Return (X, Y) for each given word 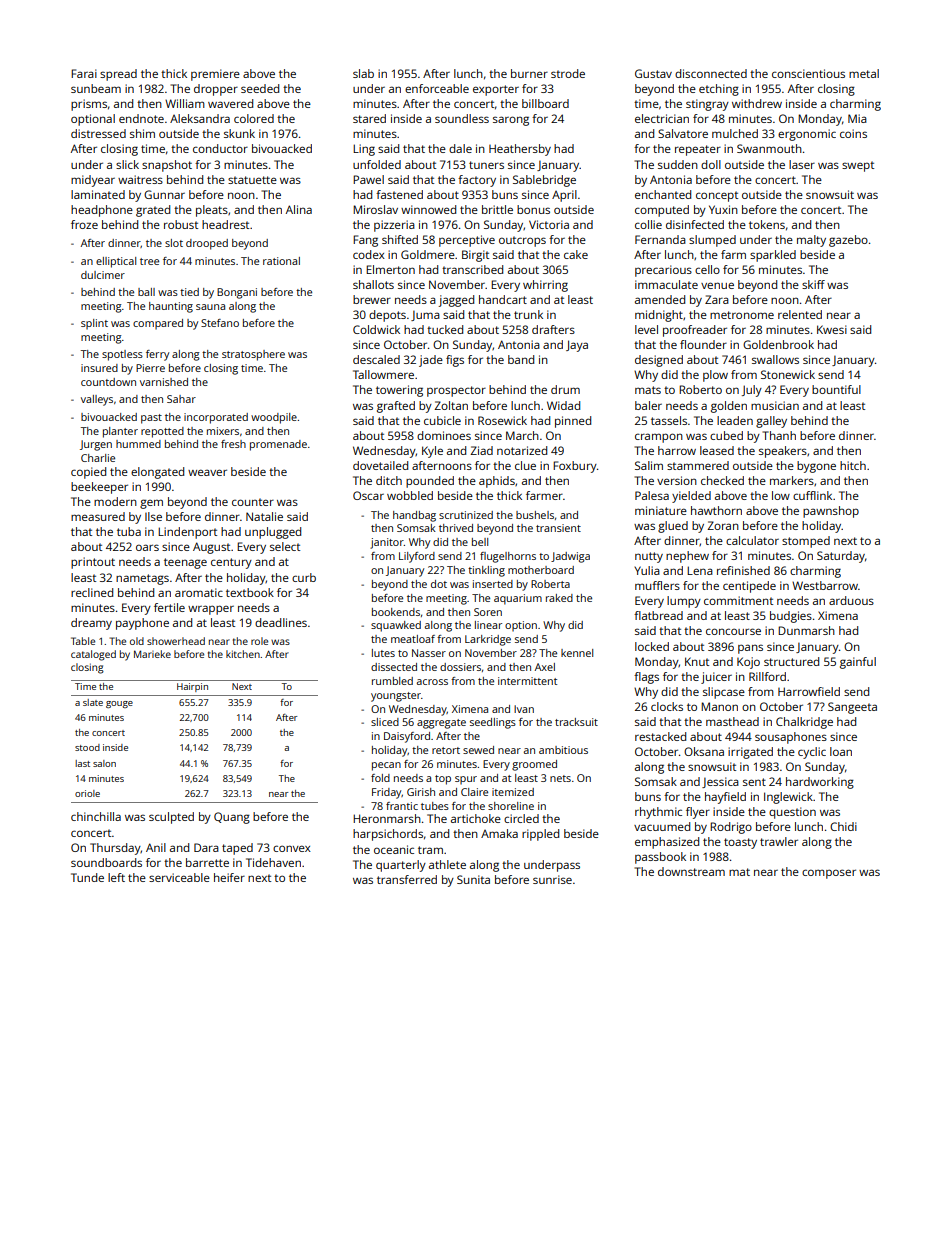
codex (369, 254)
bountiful (836, 389)
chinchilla (96, 816)
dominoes (444, 435)
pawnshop (831, 512)
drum (565, 389)
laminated (98, 194)
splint (94, 324)
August (211, 548)
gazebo (848, 241)
